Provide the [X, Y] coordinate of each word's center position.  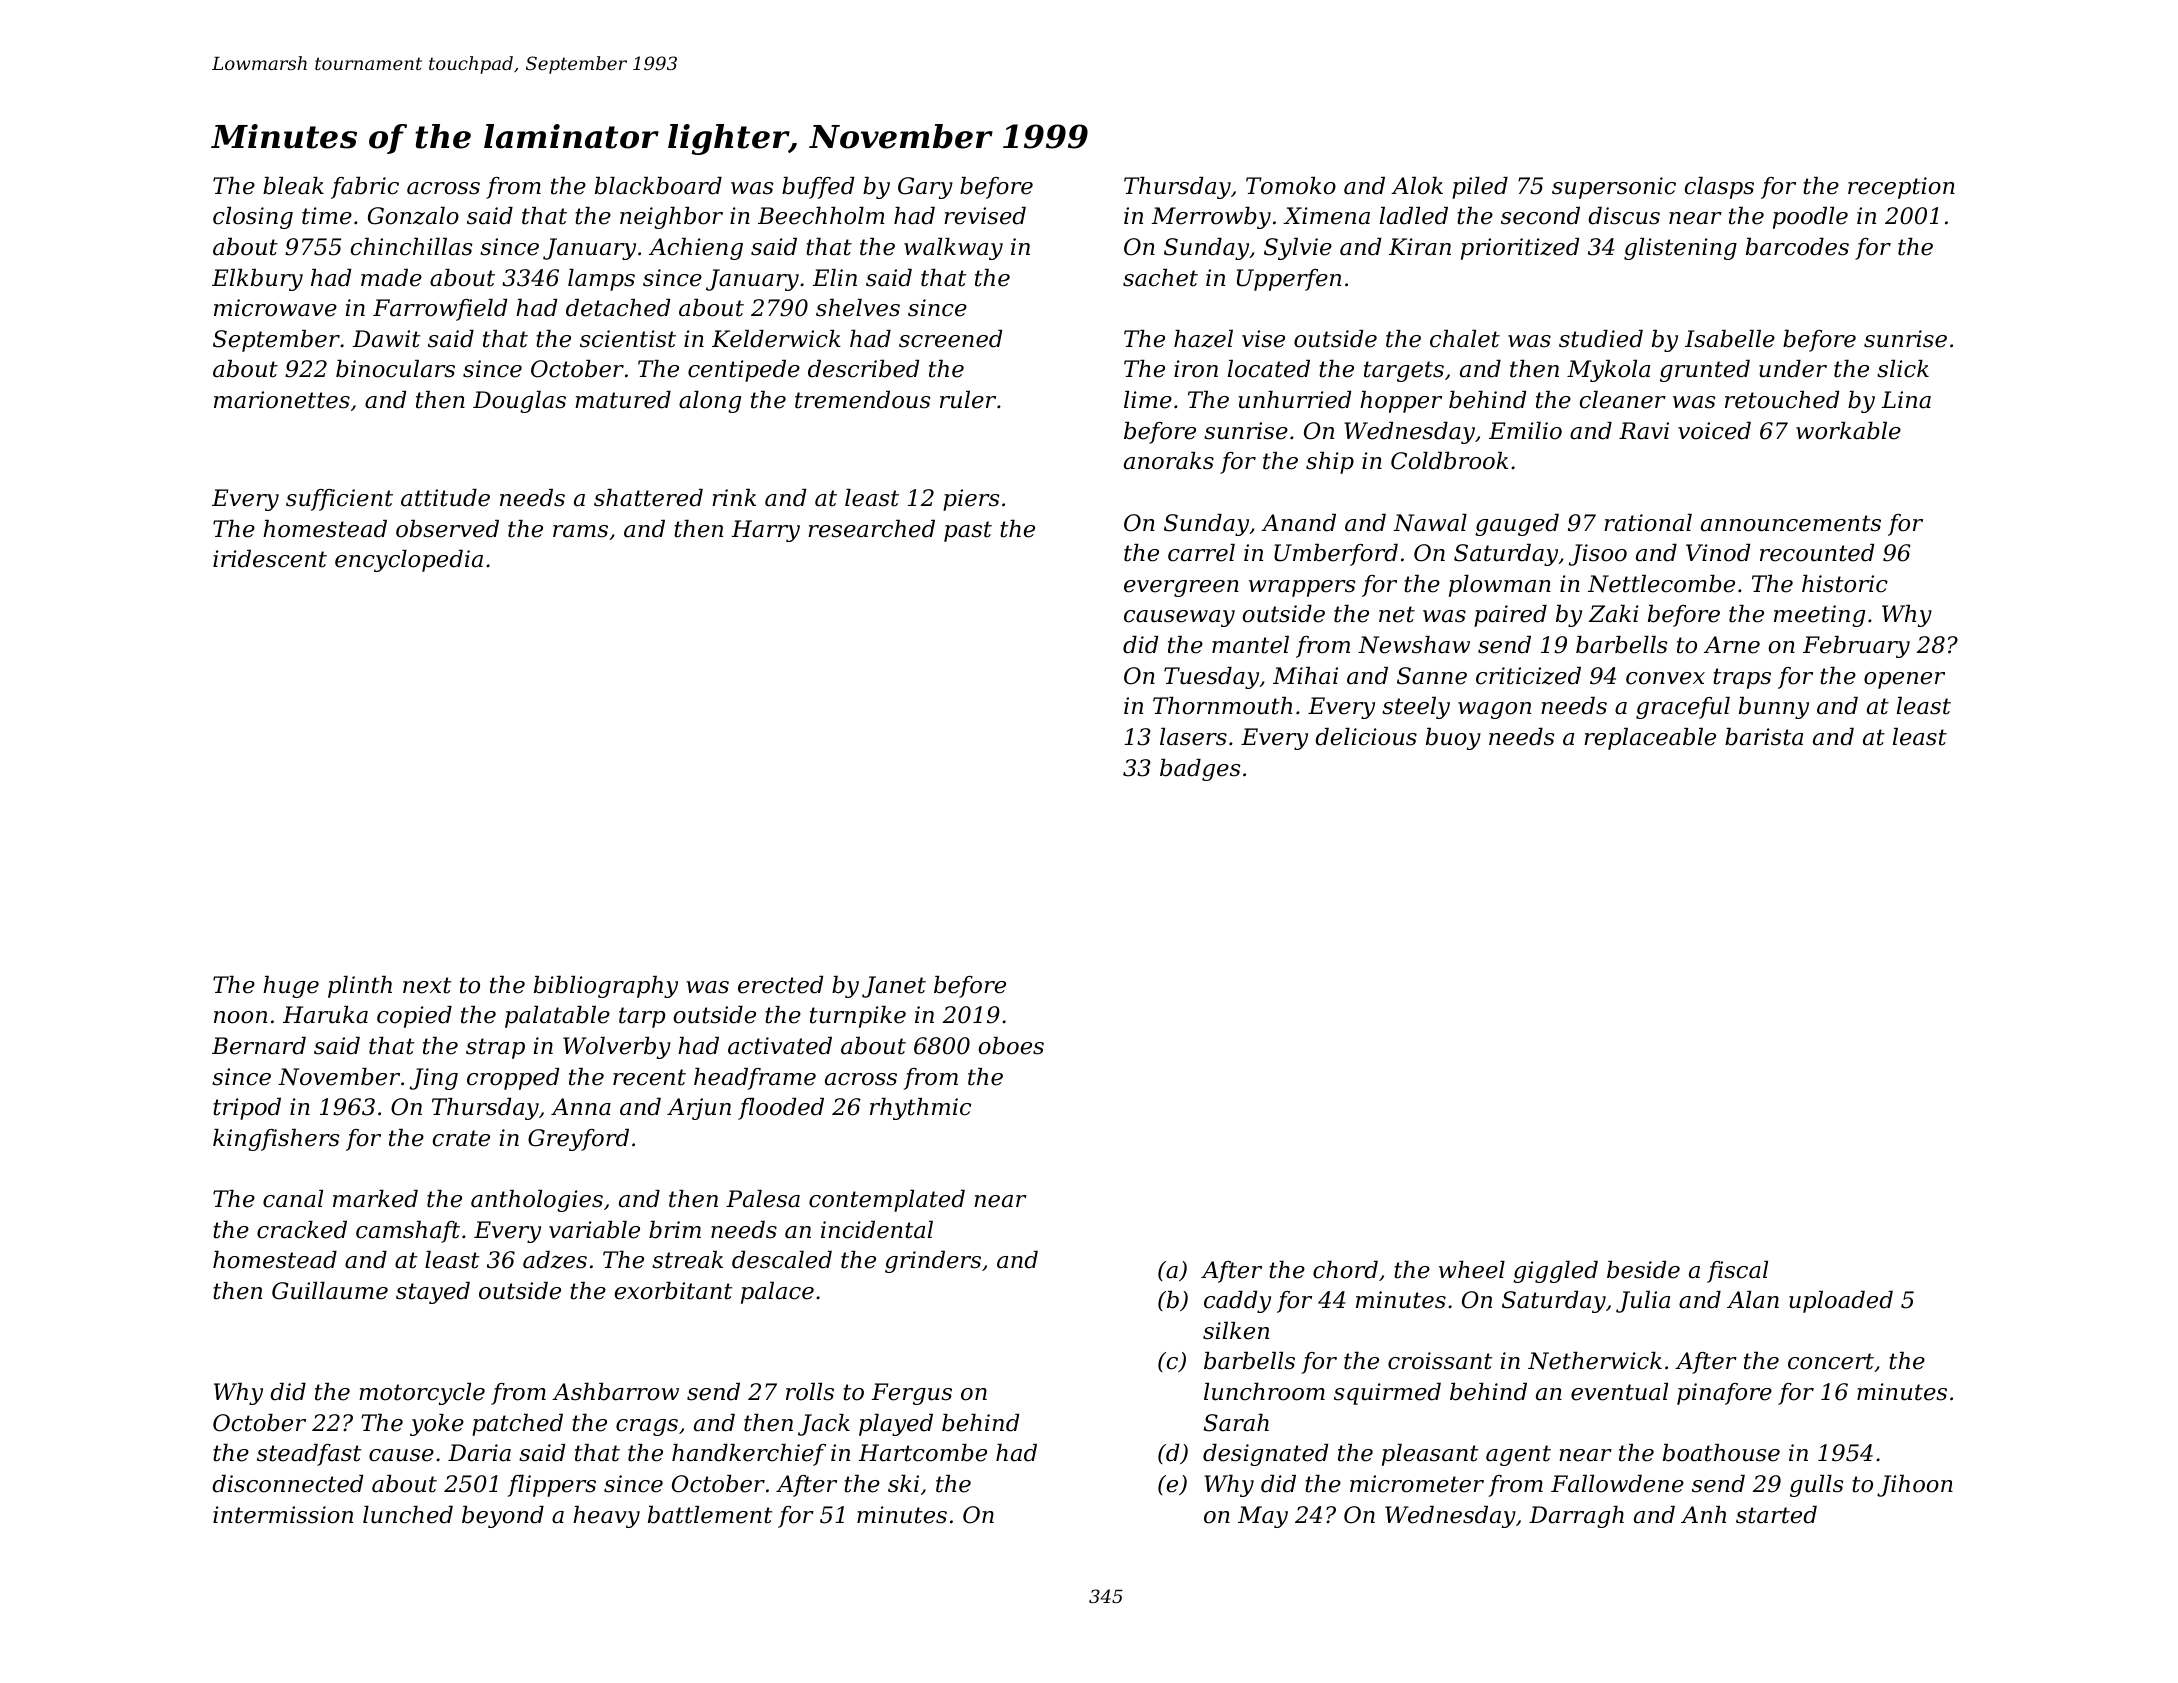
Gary [925, 188]
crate [461, 1138]
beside [1643, 1270]
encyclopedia [409, 561]
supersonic [1614, 188]
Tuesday [1211, 678]
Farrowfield [440, 310]
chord [1345, 1270]
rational [1648, 523]
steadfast [309, 1455]
